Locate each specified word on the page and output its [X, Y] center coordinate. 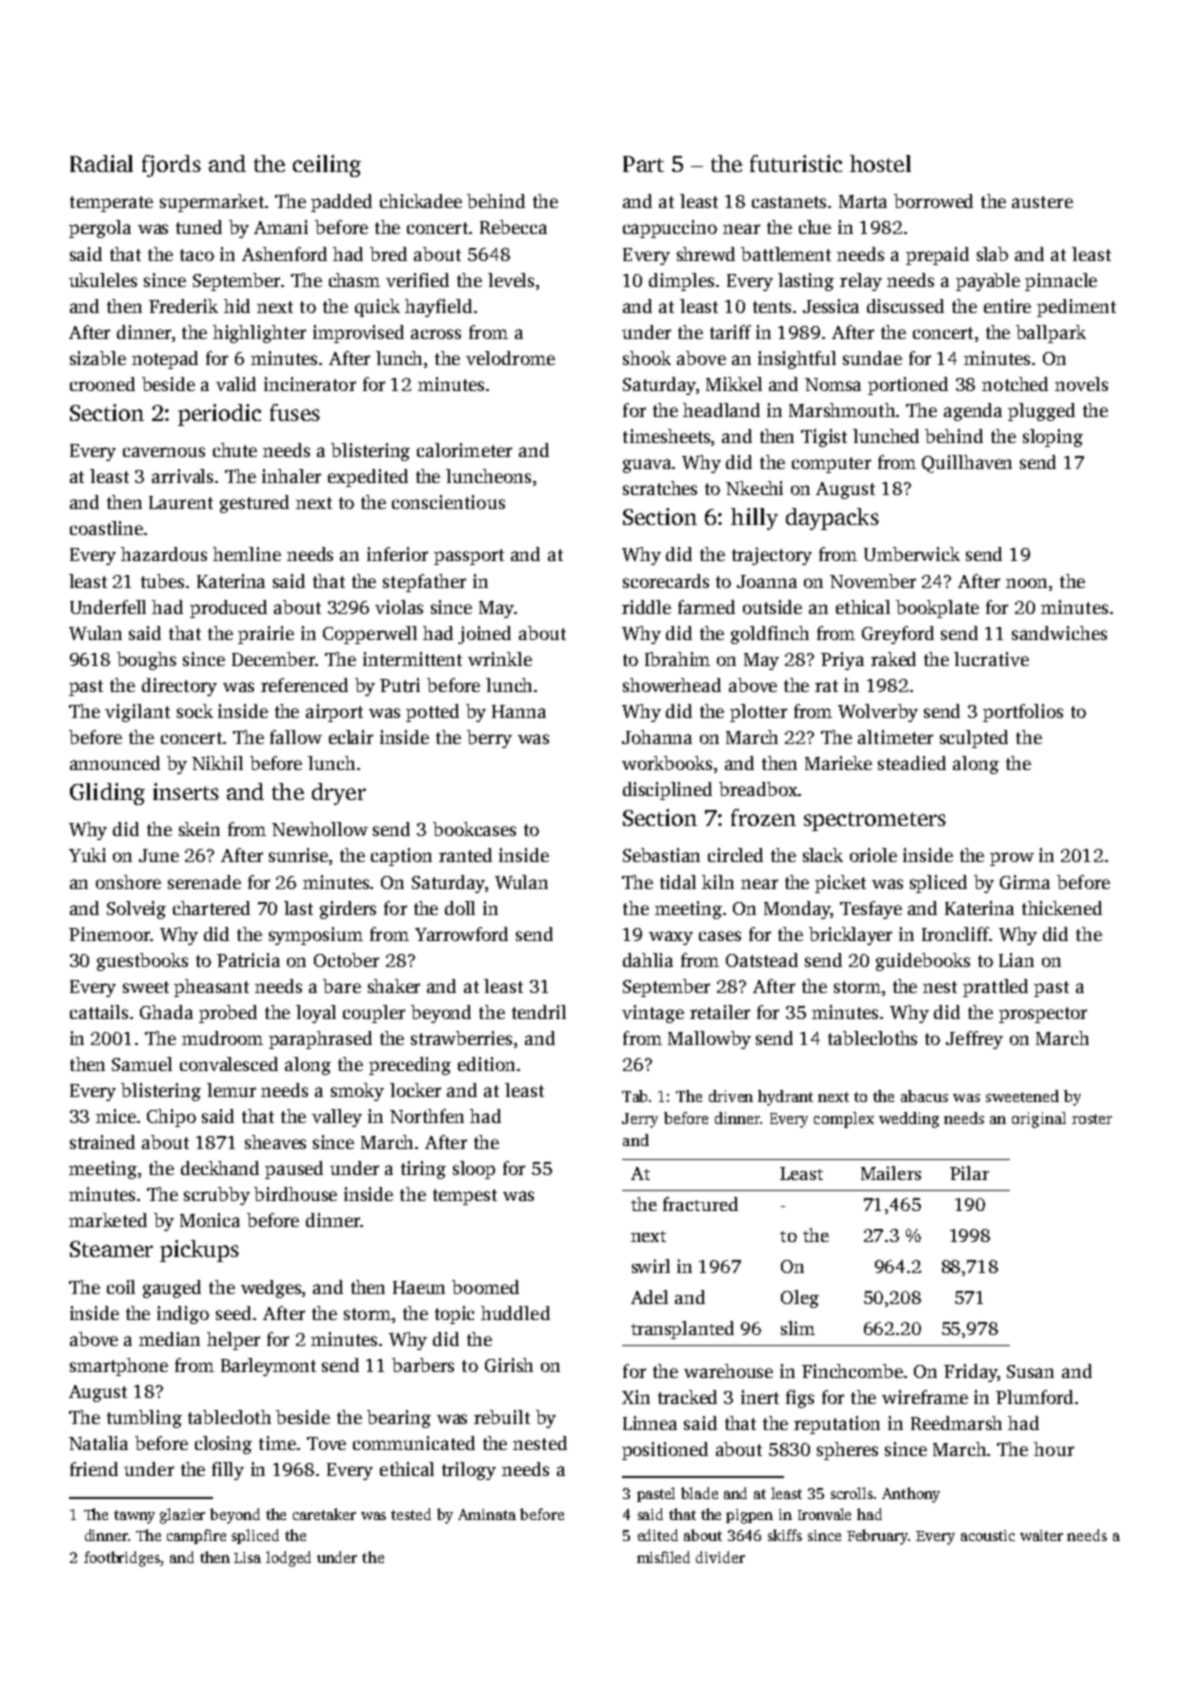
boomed [485, 1287]
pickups [199, 1251]
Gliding [107, 794]
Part [643, 164]
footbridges [122, 1559]
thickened [1062, 908]
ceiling [327, 166]
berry [489, 739]
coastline [106, 528]
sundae [872, 358]
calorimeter [464, 450]
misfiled [663, 1557]
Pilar [969, 1173]
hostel [880, 163]
